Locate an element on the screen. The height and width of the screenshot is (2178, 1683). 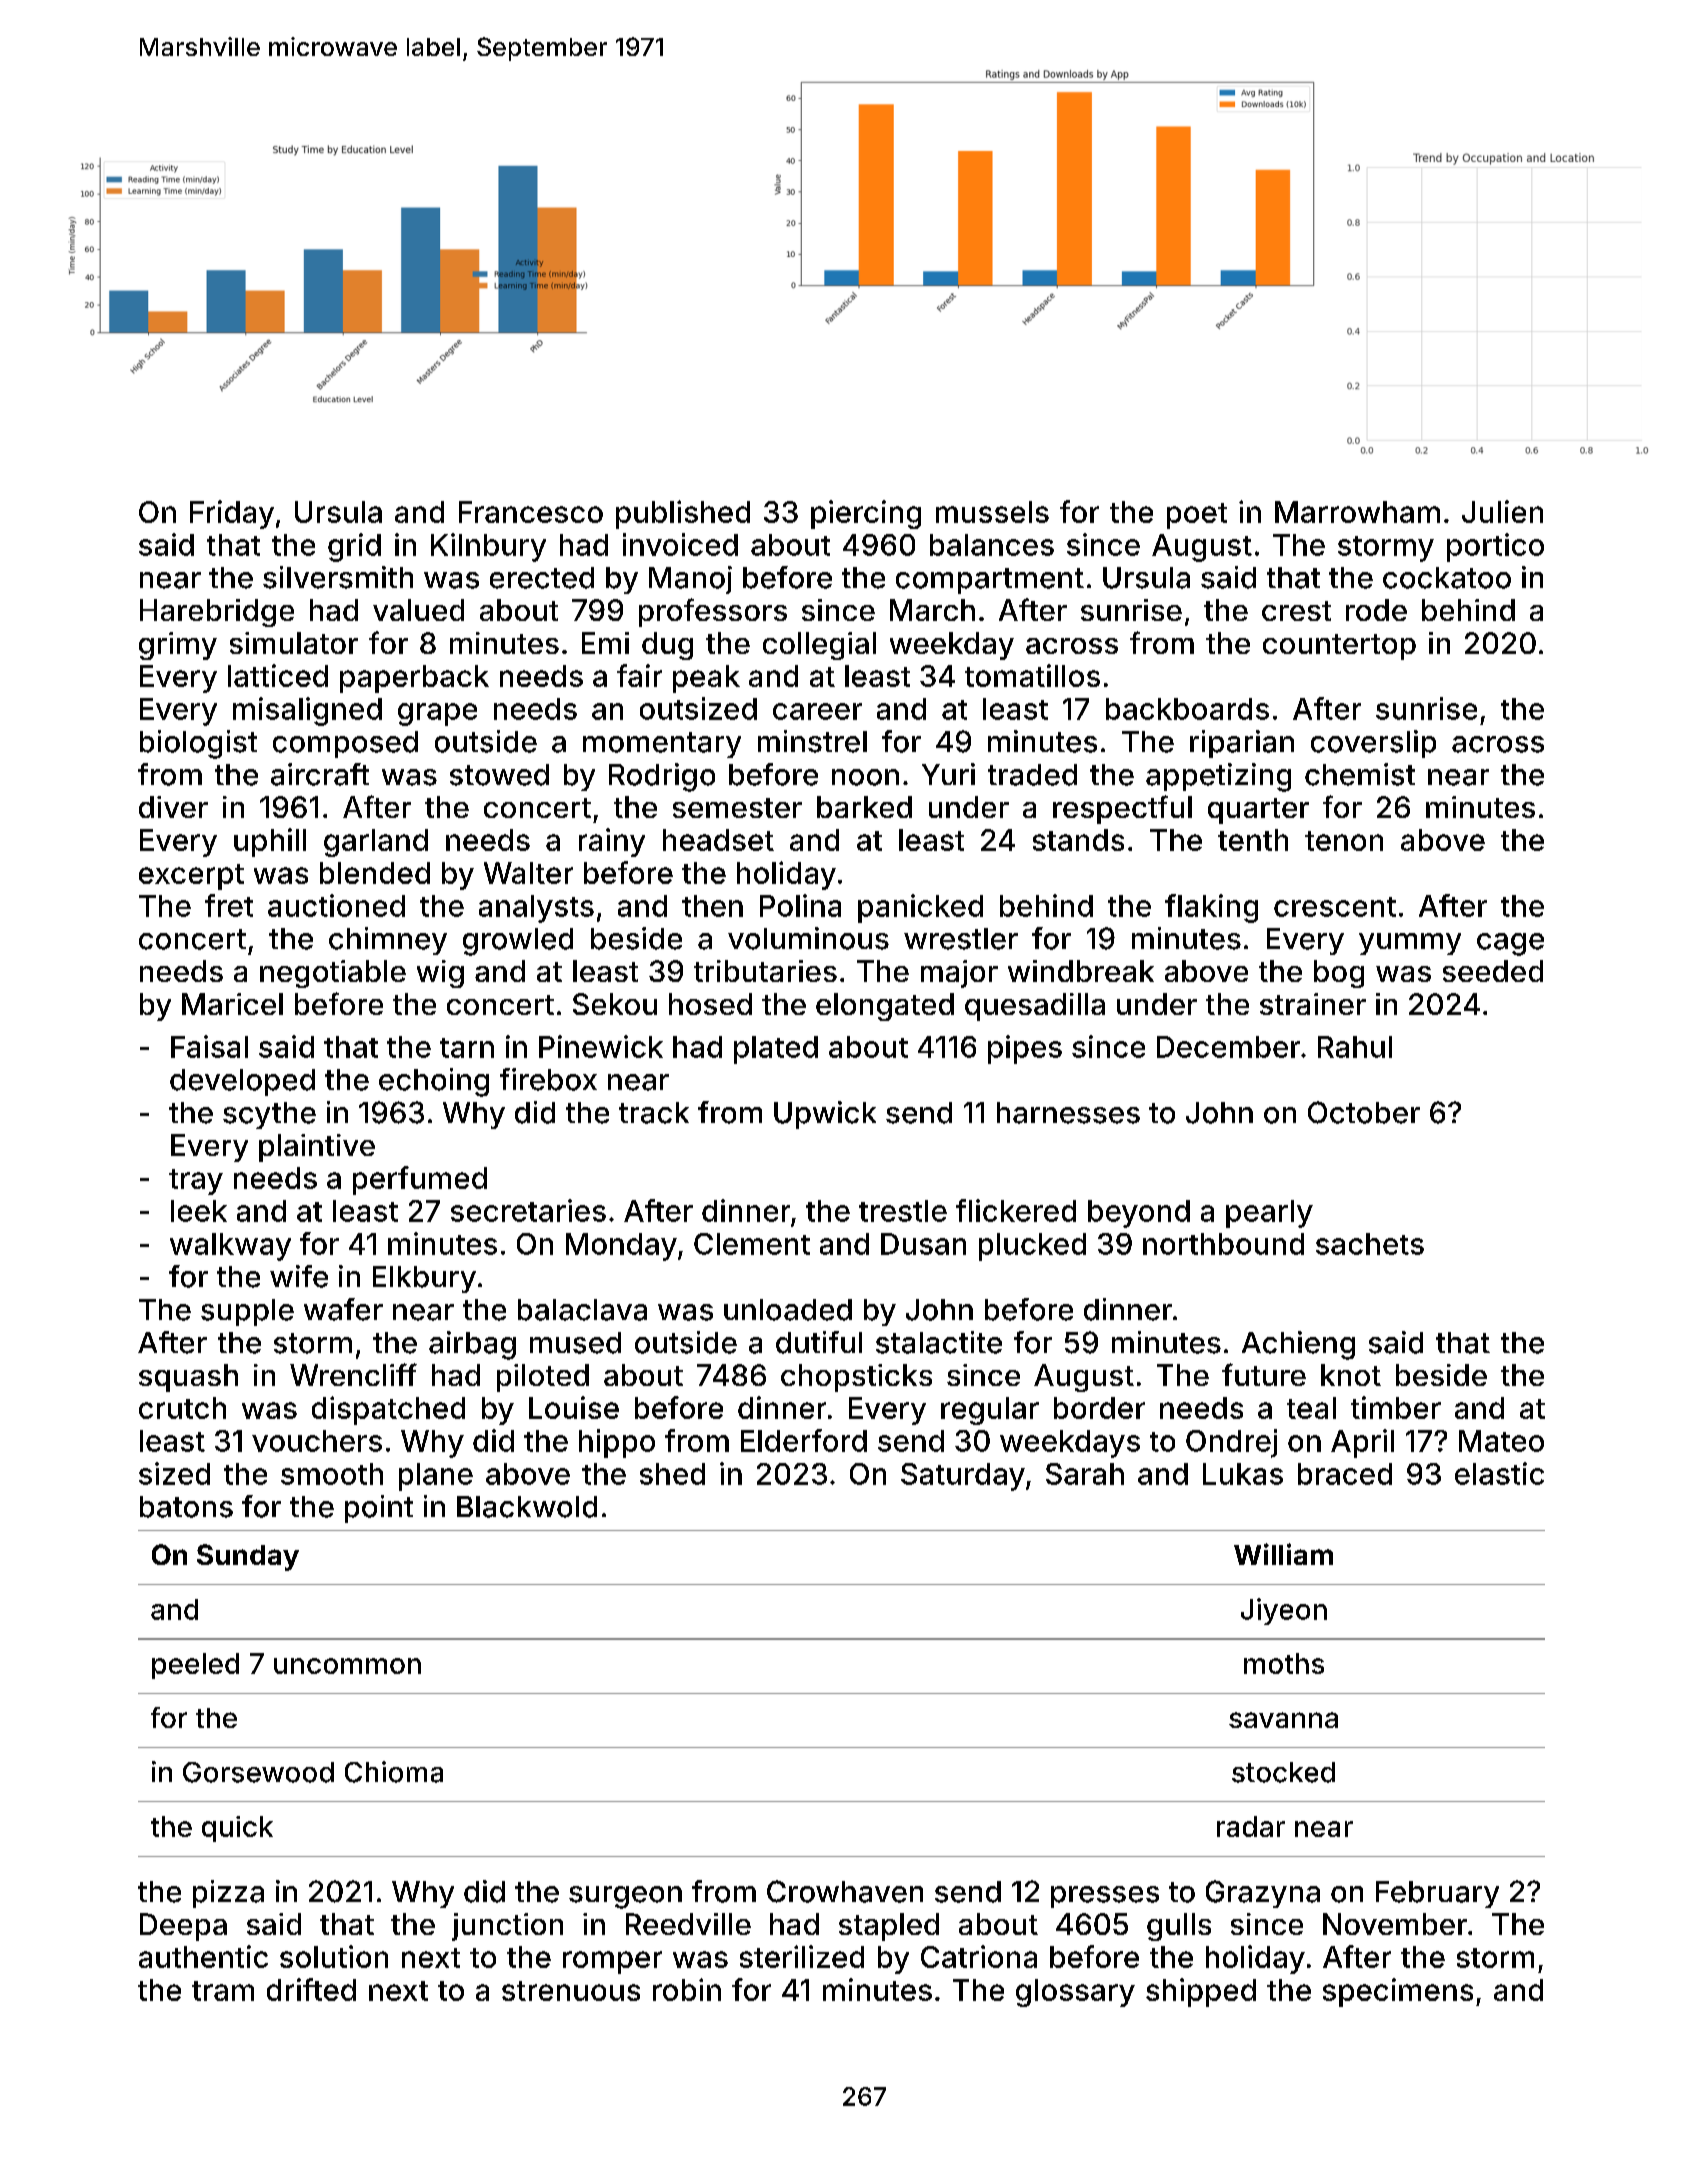
tomatillos is located at coordinates (1032, 675).
